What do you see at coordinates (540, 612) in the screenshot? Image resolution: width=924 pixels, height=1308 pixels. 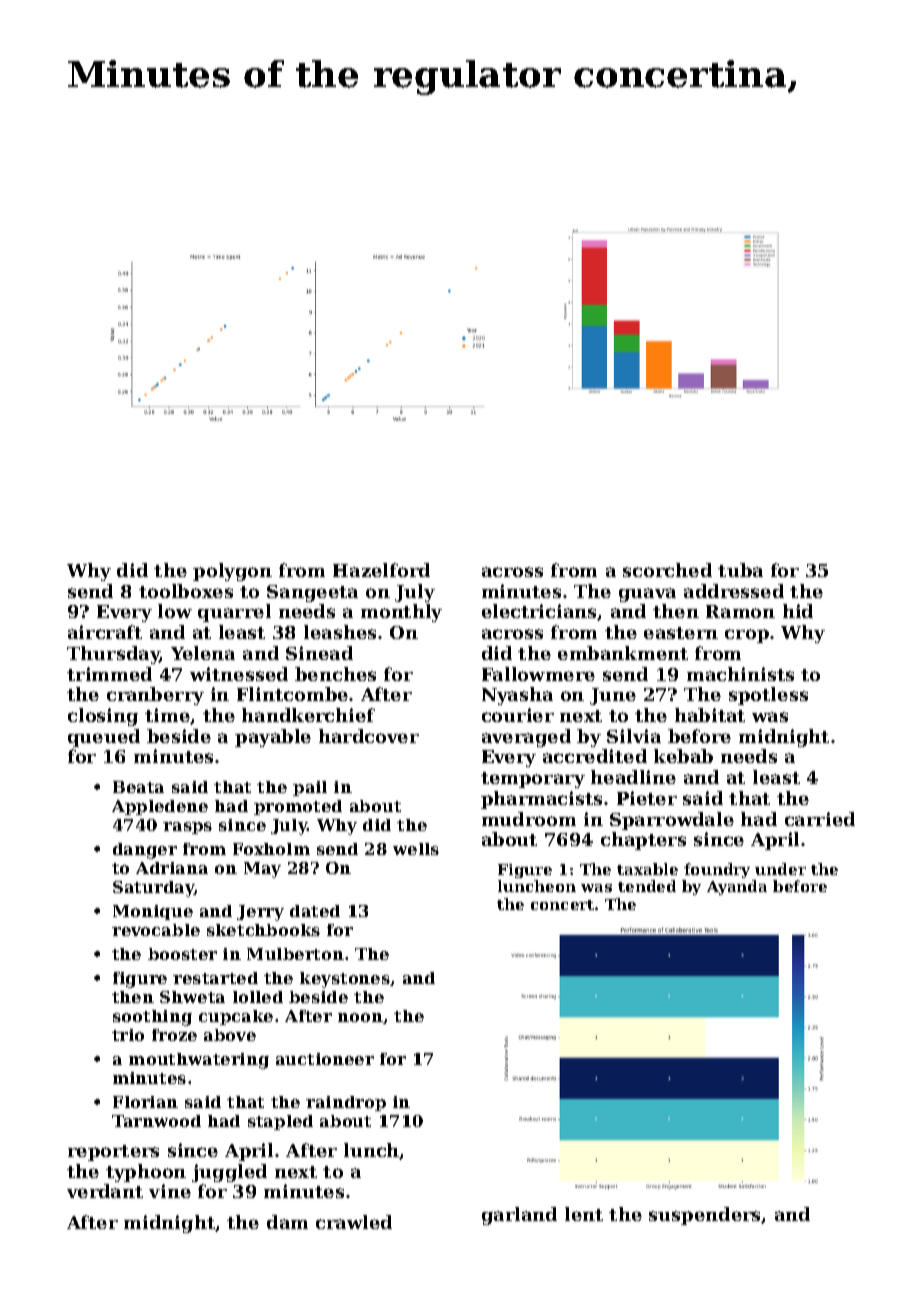 I see `electricians` at bounding box center [540, 612].
